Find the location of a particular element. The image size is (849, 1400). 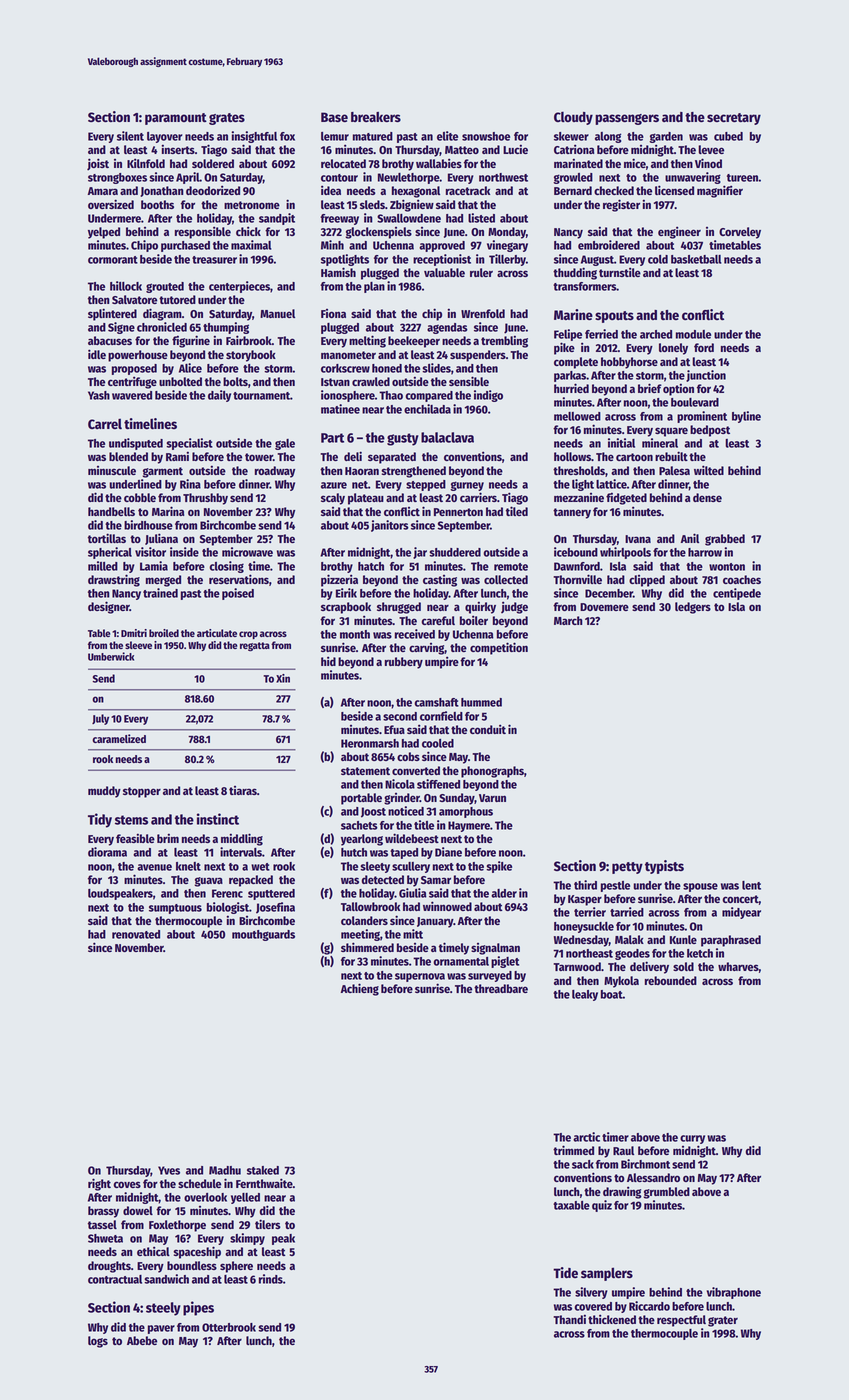

staked is located at coordinates (263, 1170).
